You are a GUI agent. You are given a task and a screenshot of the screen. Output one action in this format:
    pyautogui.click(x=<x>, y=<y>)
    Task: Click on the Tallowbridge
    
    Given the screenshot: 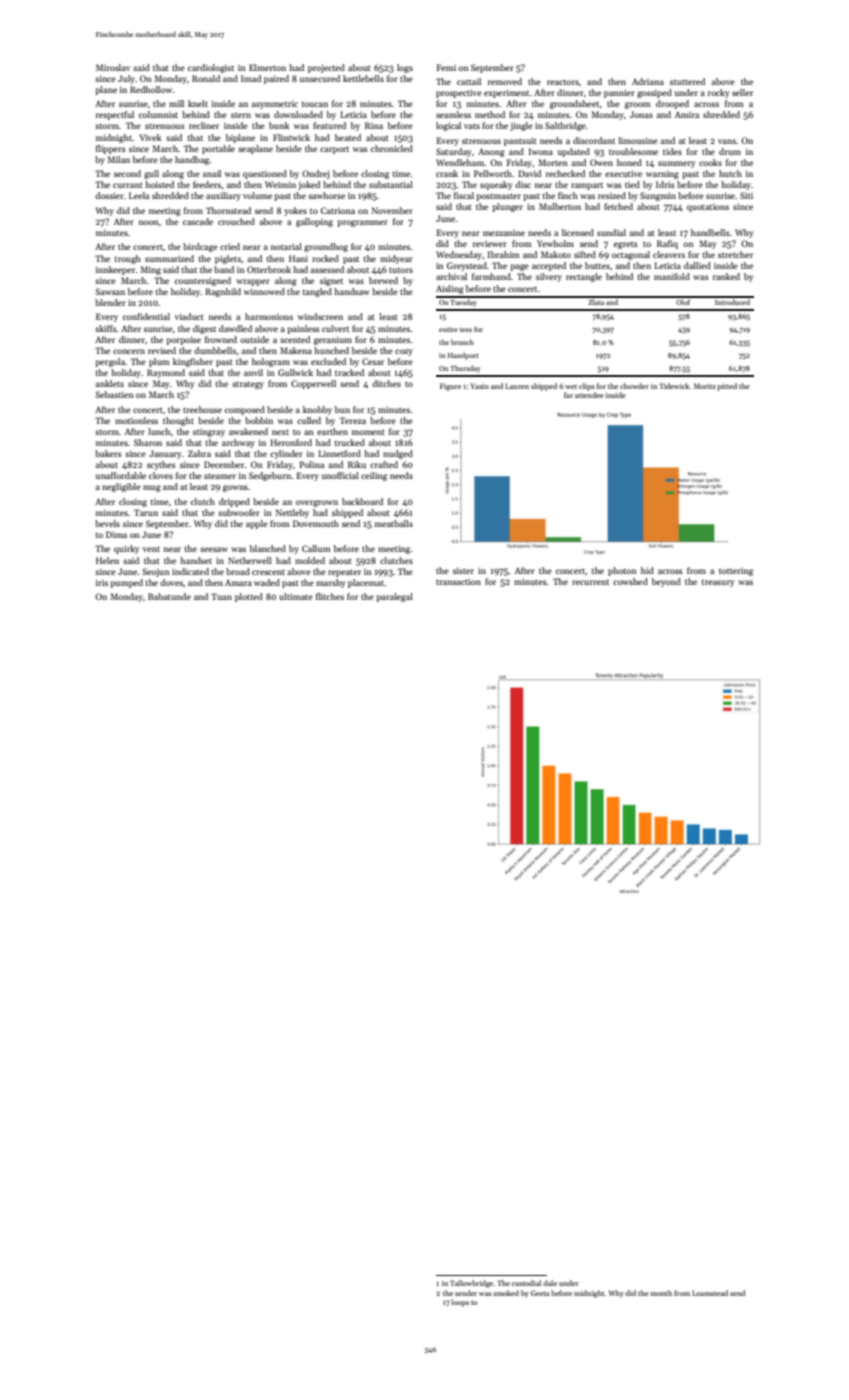 What is the action you would take?
    pyautogui.click(x=471, y=1284)
